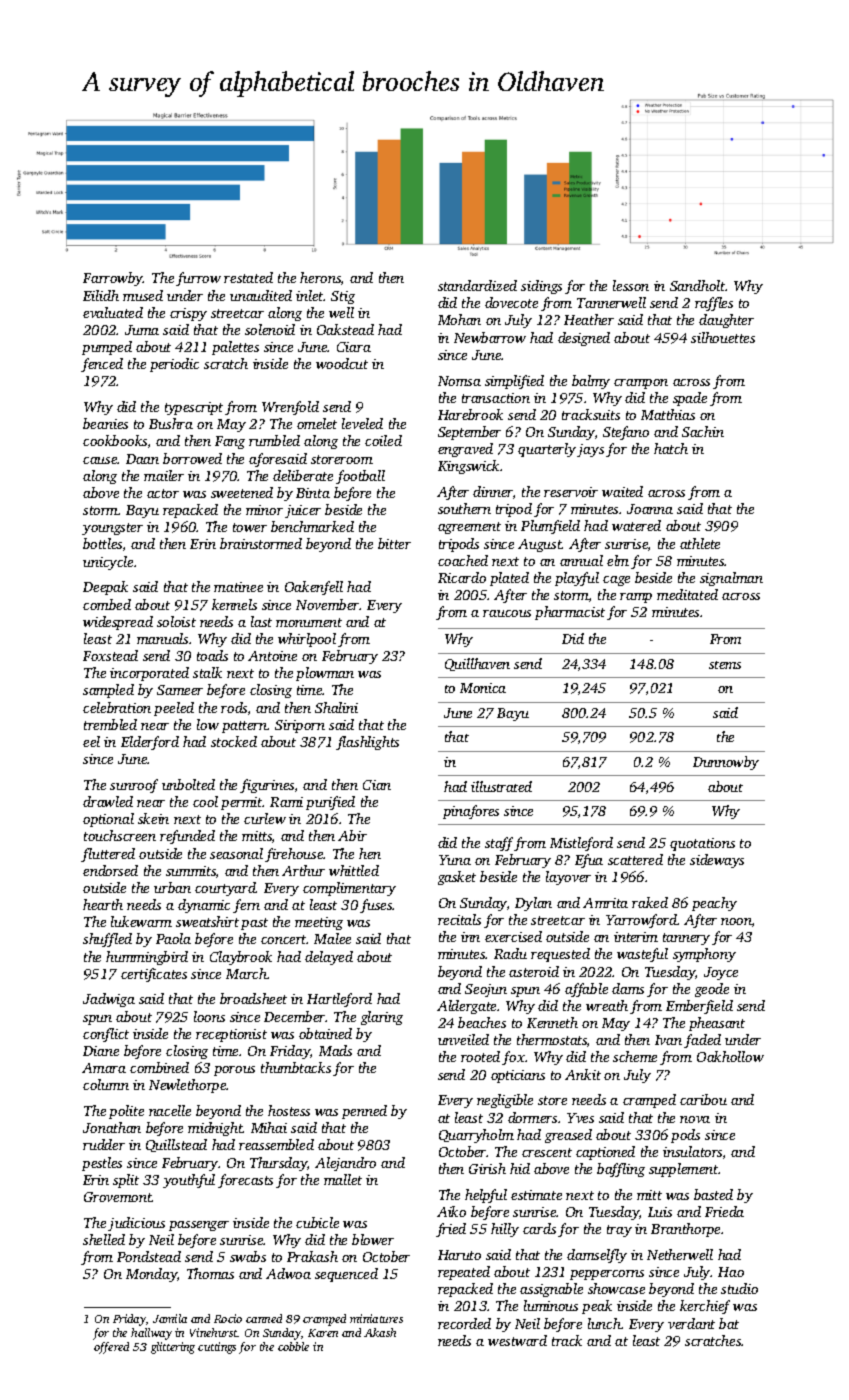 The width and height of the image is (849, 1400). I want to click on trembled, so click(110, 724).
